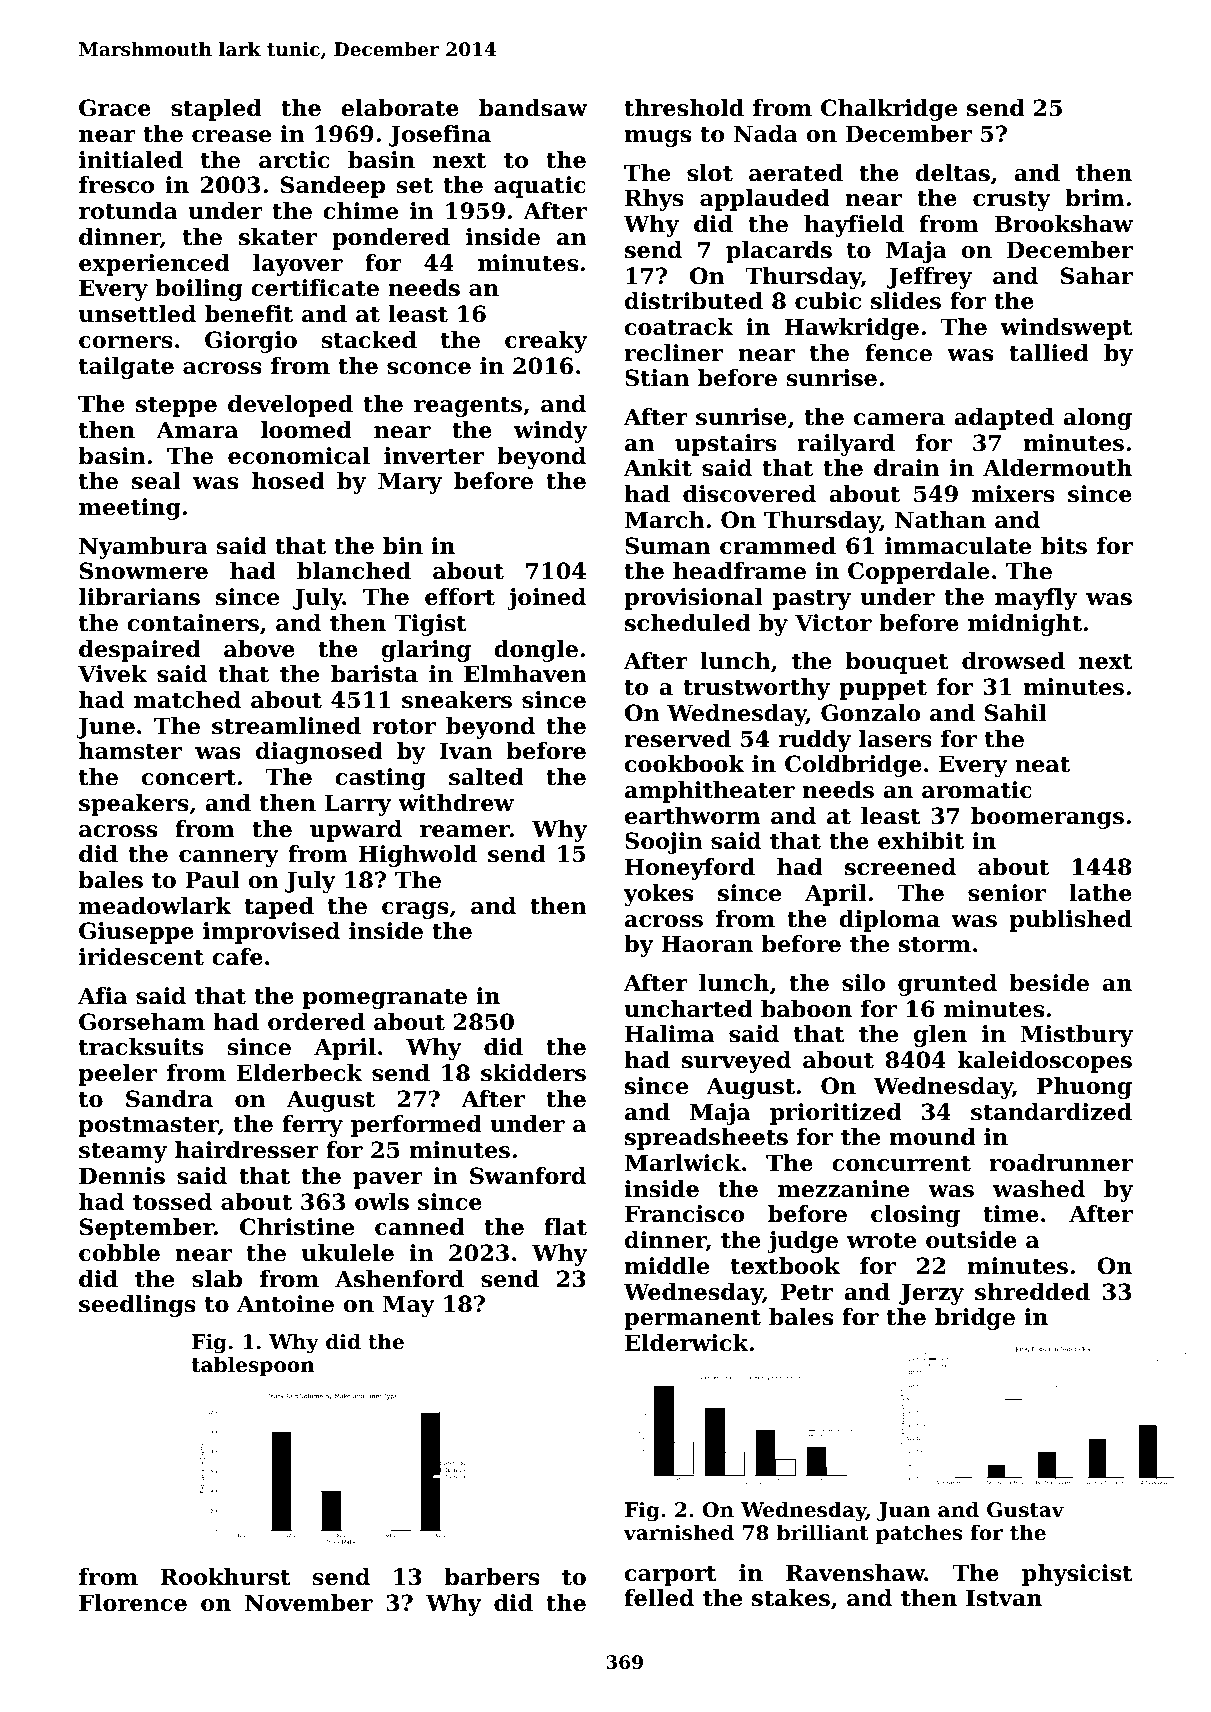 The image size is (1211, 1712). I want to click on salted, so click(486, 777).
